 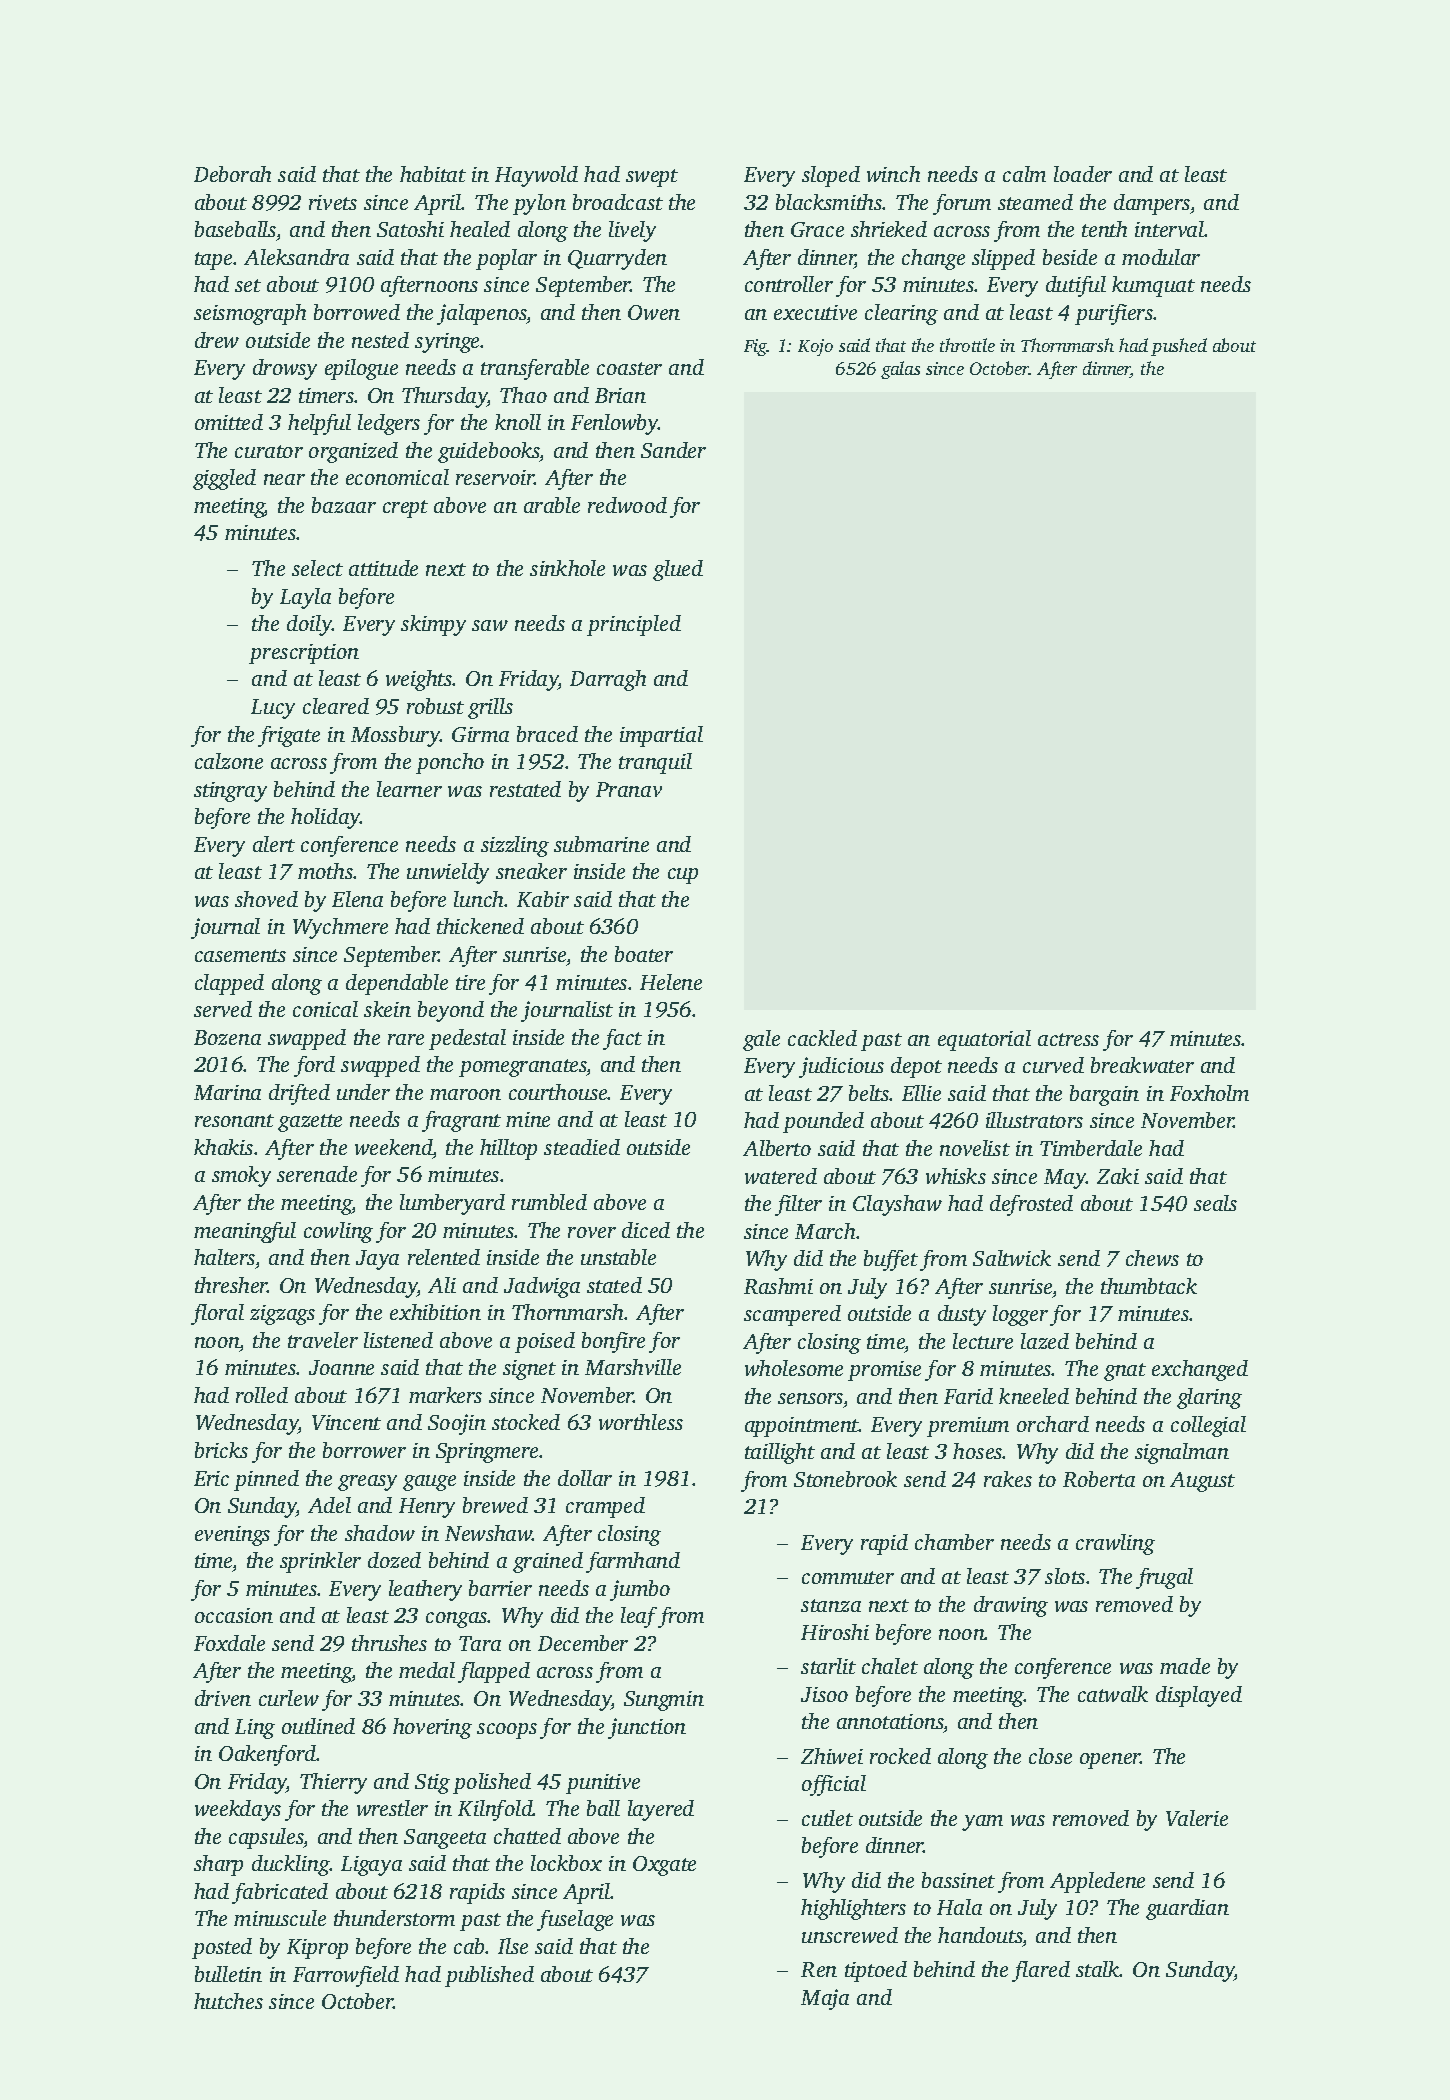 I want to click on Bozena, so click(x=227, y=1037).
